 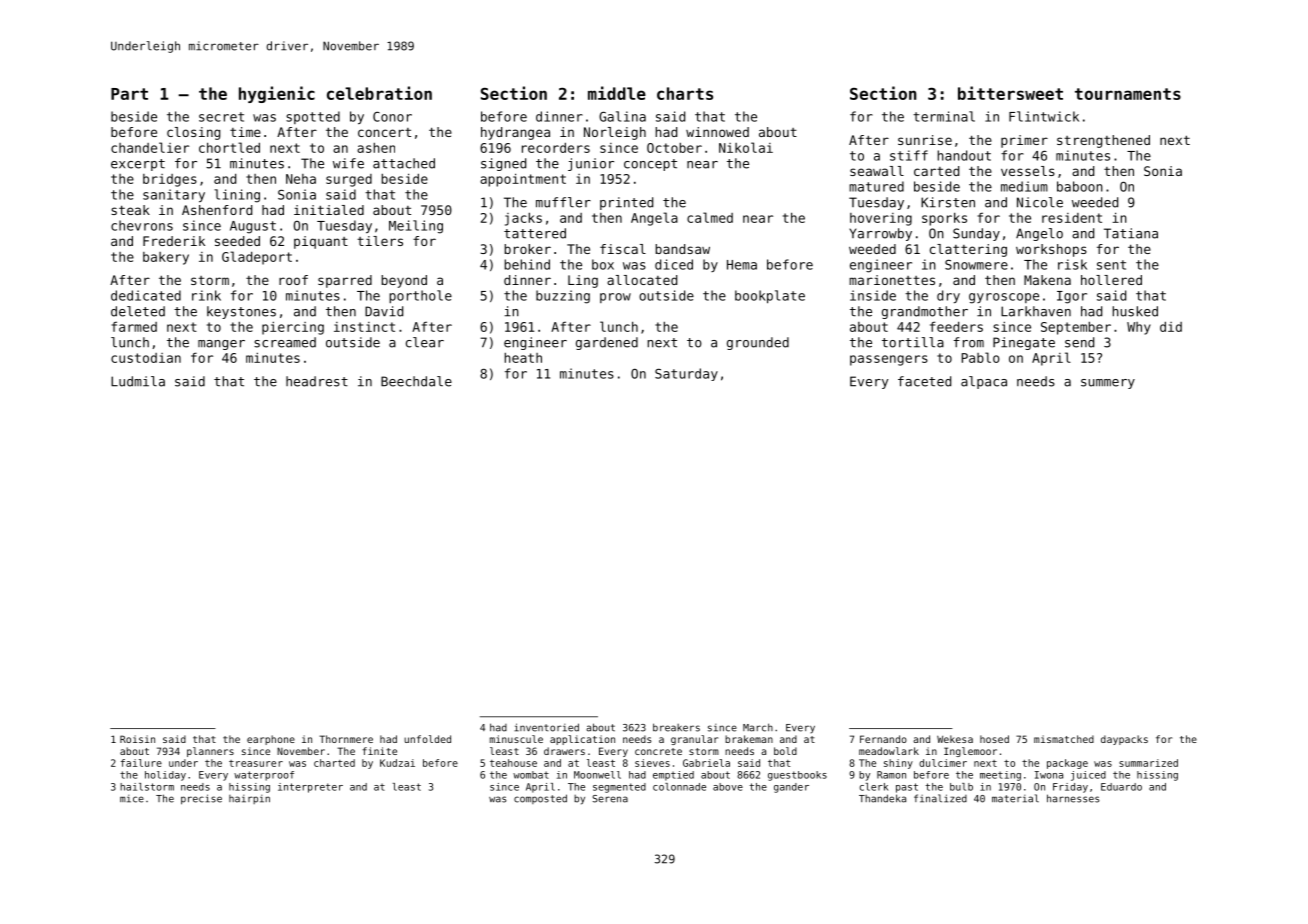 What do you see at coordinates (321, 242) in the document?
I see `piquant` at bounding box center [321, 242].
